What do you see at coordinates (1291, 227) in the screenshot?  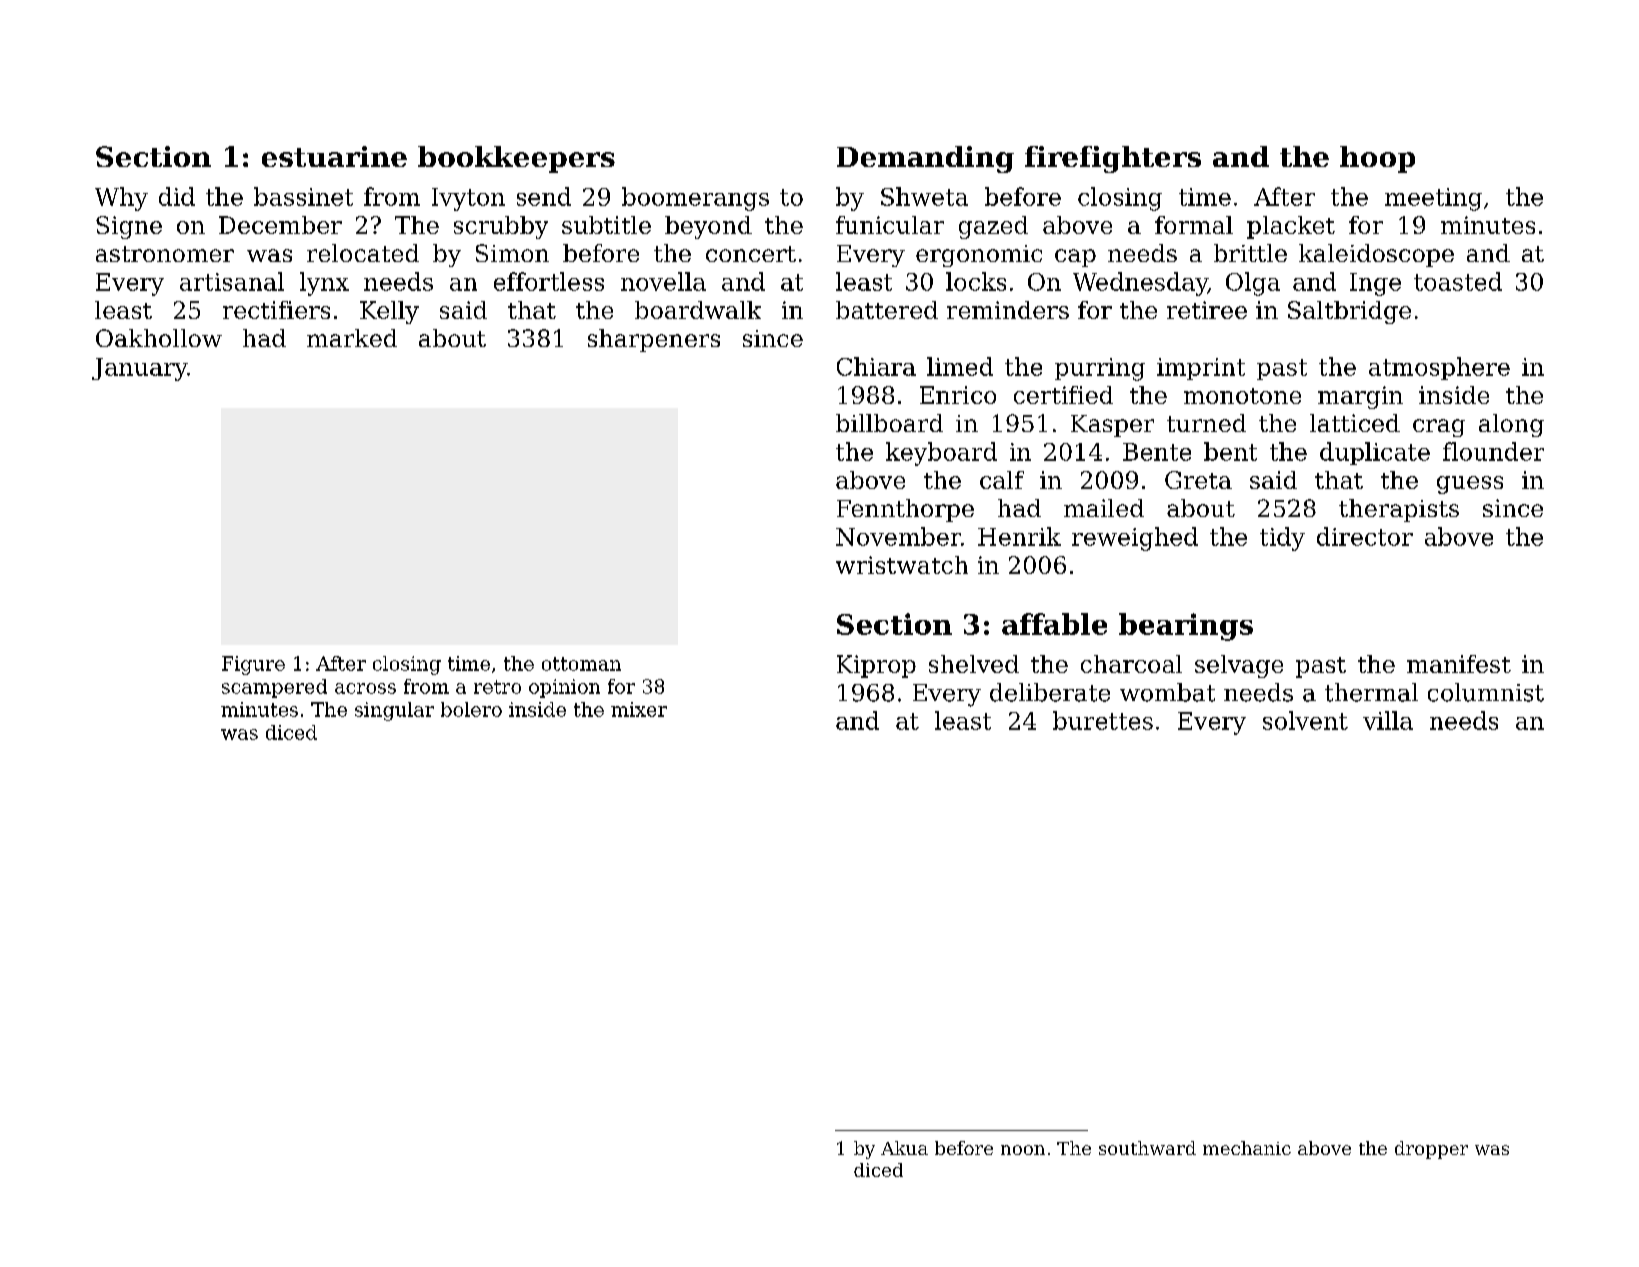 I see `placket` at bounding box center [1291, 227].
